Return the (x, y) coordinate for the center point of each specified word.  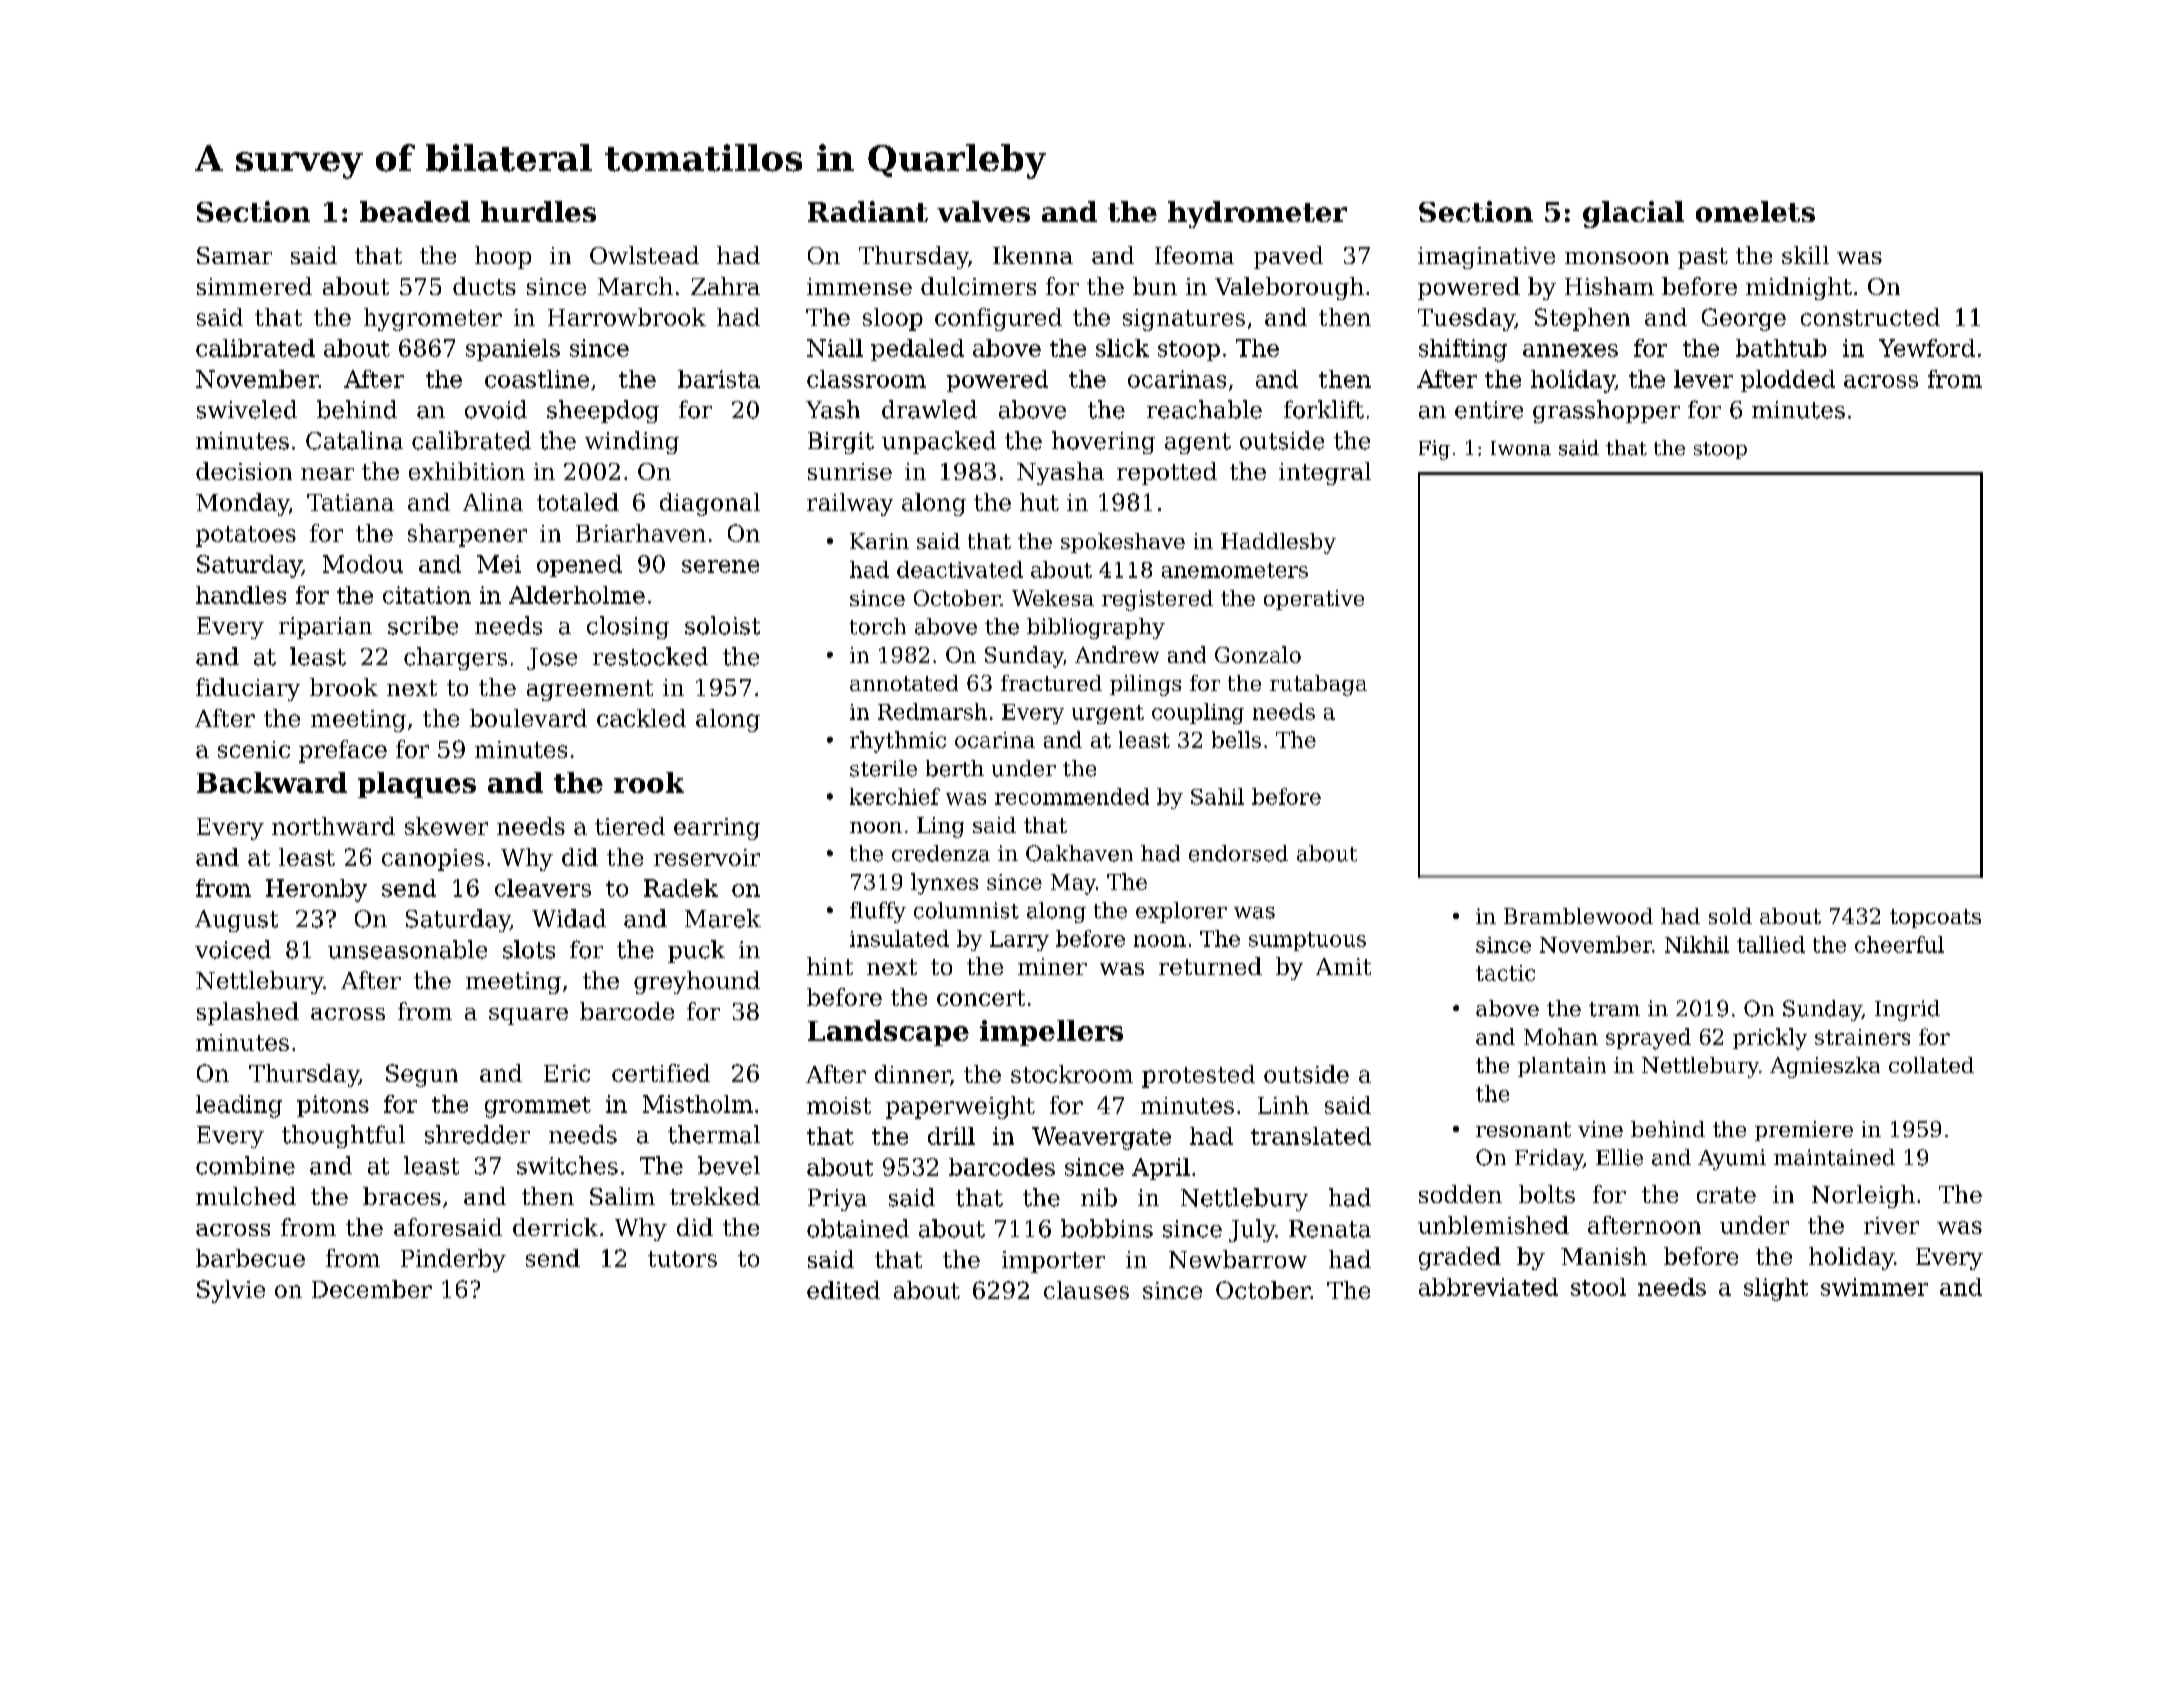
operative (1314, 600)
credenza (941, 853)
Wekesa (1053, 598)
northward (333, 826)
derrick (555, 1227)
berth (955, 768)
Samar (234, 255)
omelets (1755, 211)
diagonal (710, 504)
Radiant (868, 211)
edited (843, 1290)
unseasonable (407, 949)
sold (1730, 916)
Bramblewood (1578, 916)
